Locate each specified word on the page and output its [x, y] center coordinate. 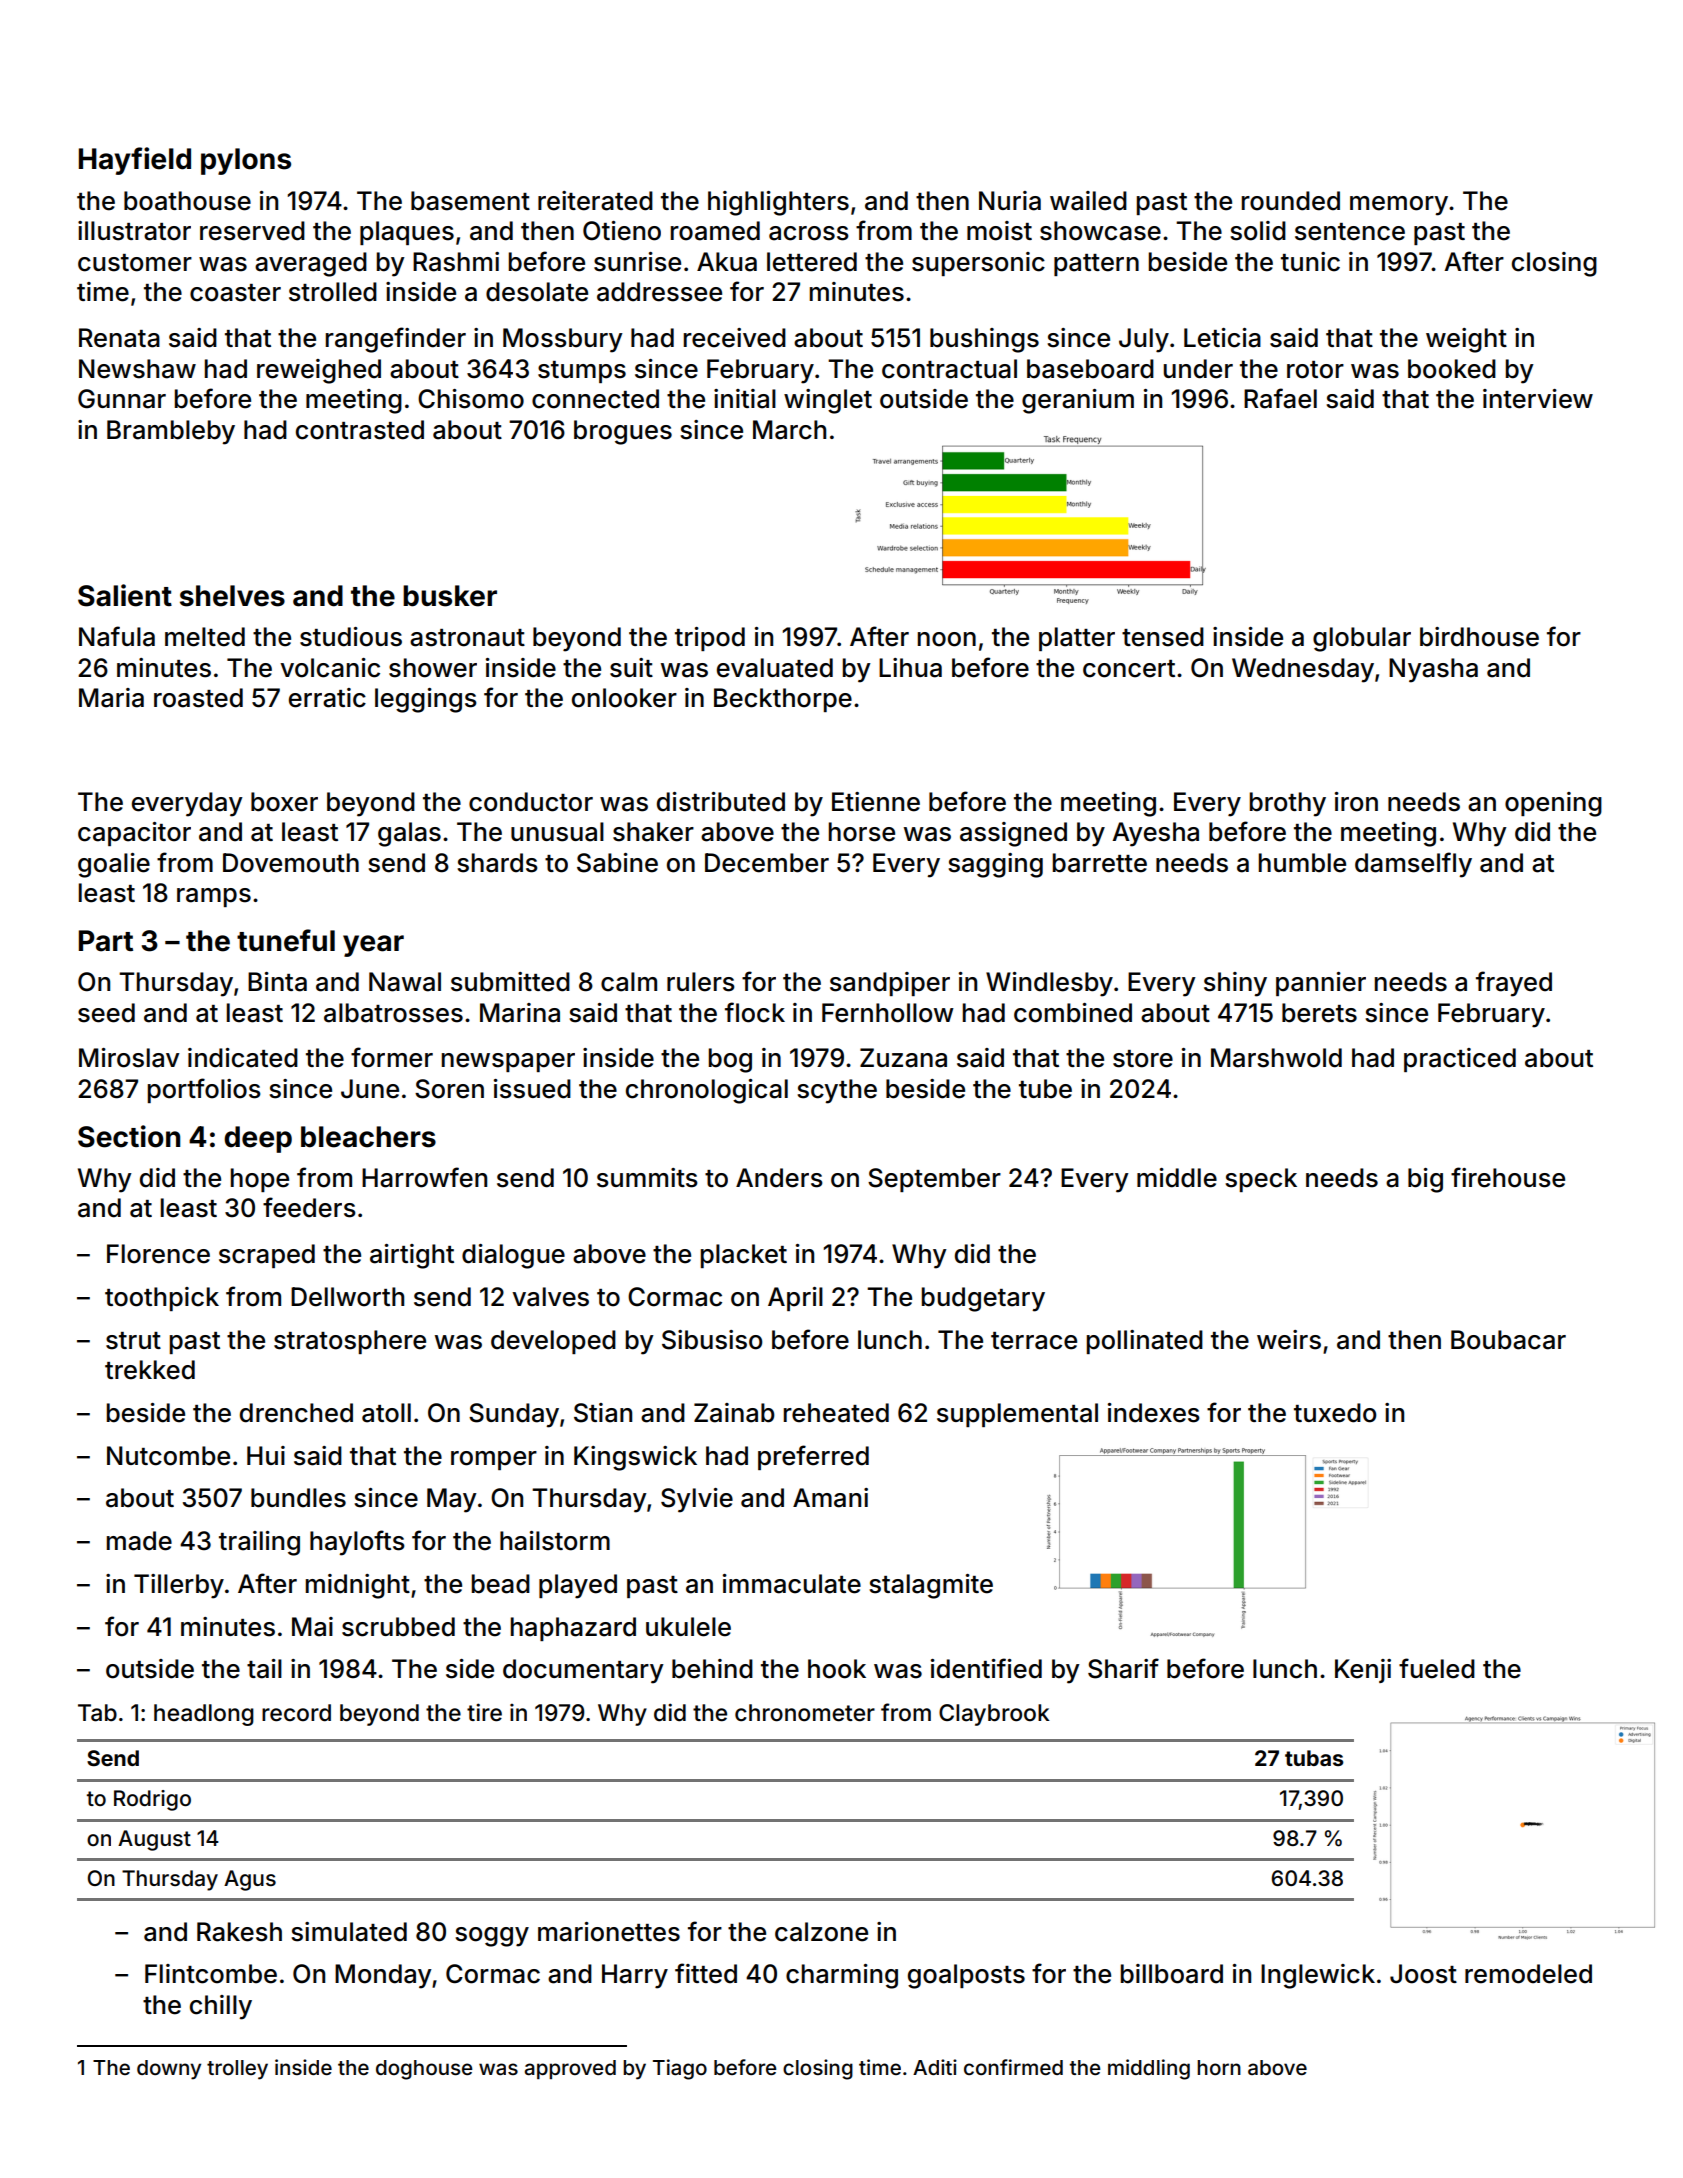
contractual [949, 369]
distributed [721, 802]
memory [1399, 206]
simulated [349, 1932]
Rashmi [456, 262]
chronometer [805, 1713]
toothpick [162, 1299]
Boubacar [1508, 1340]
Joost [1423, 1974]
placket [744, 1256]
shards [497, 863]
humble [1302, 863]
